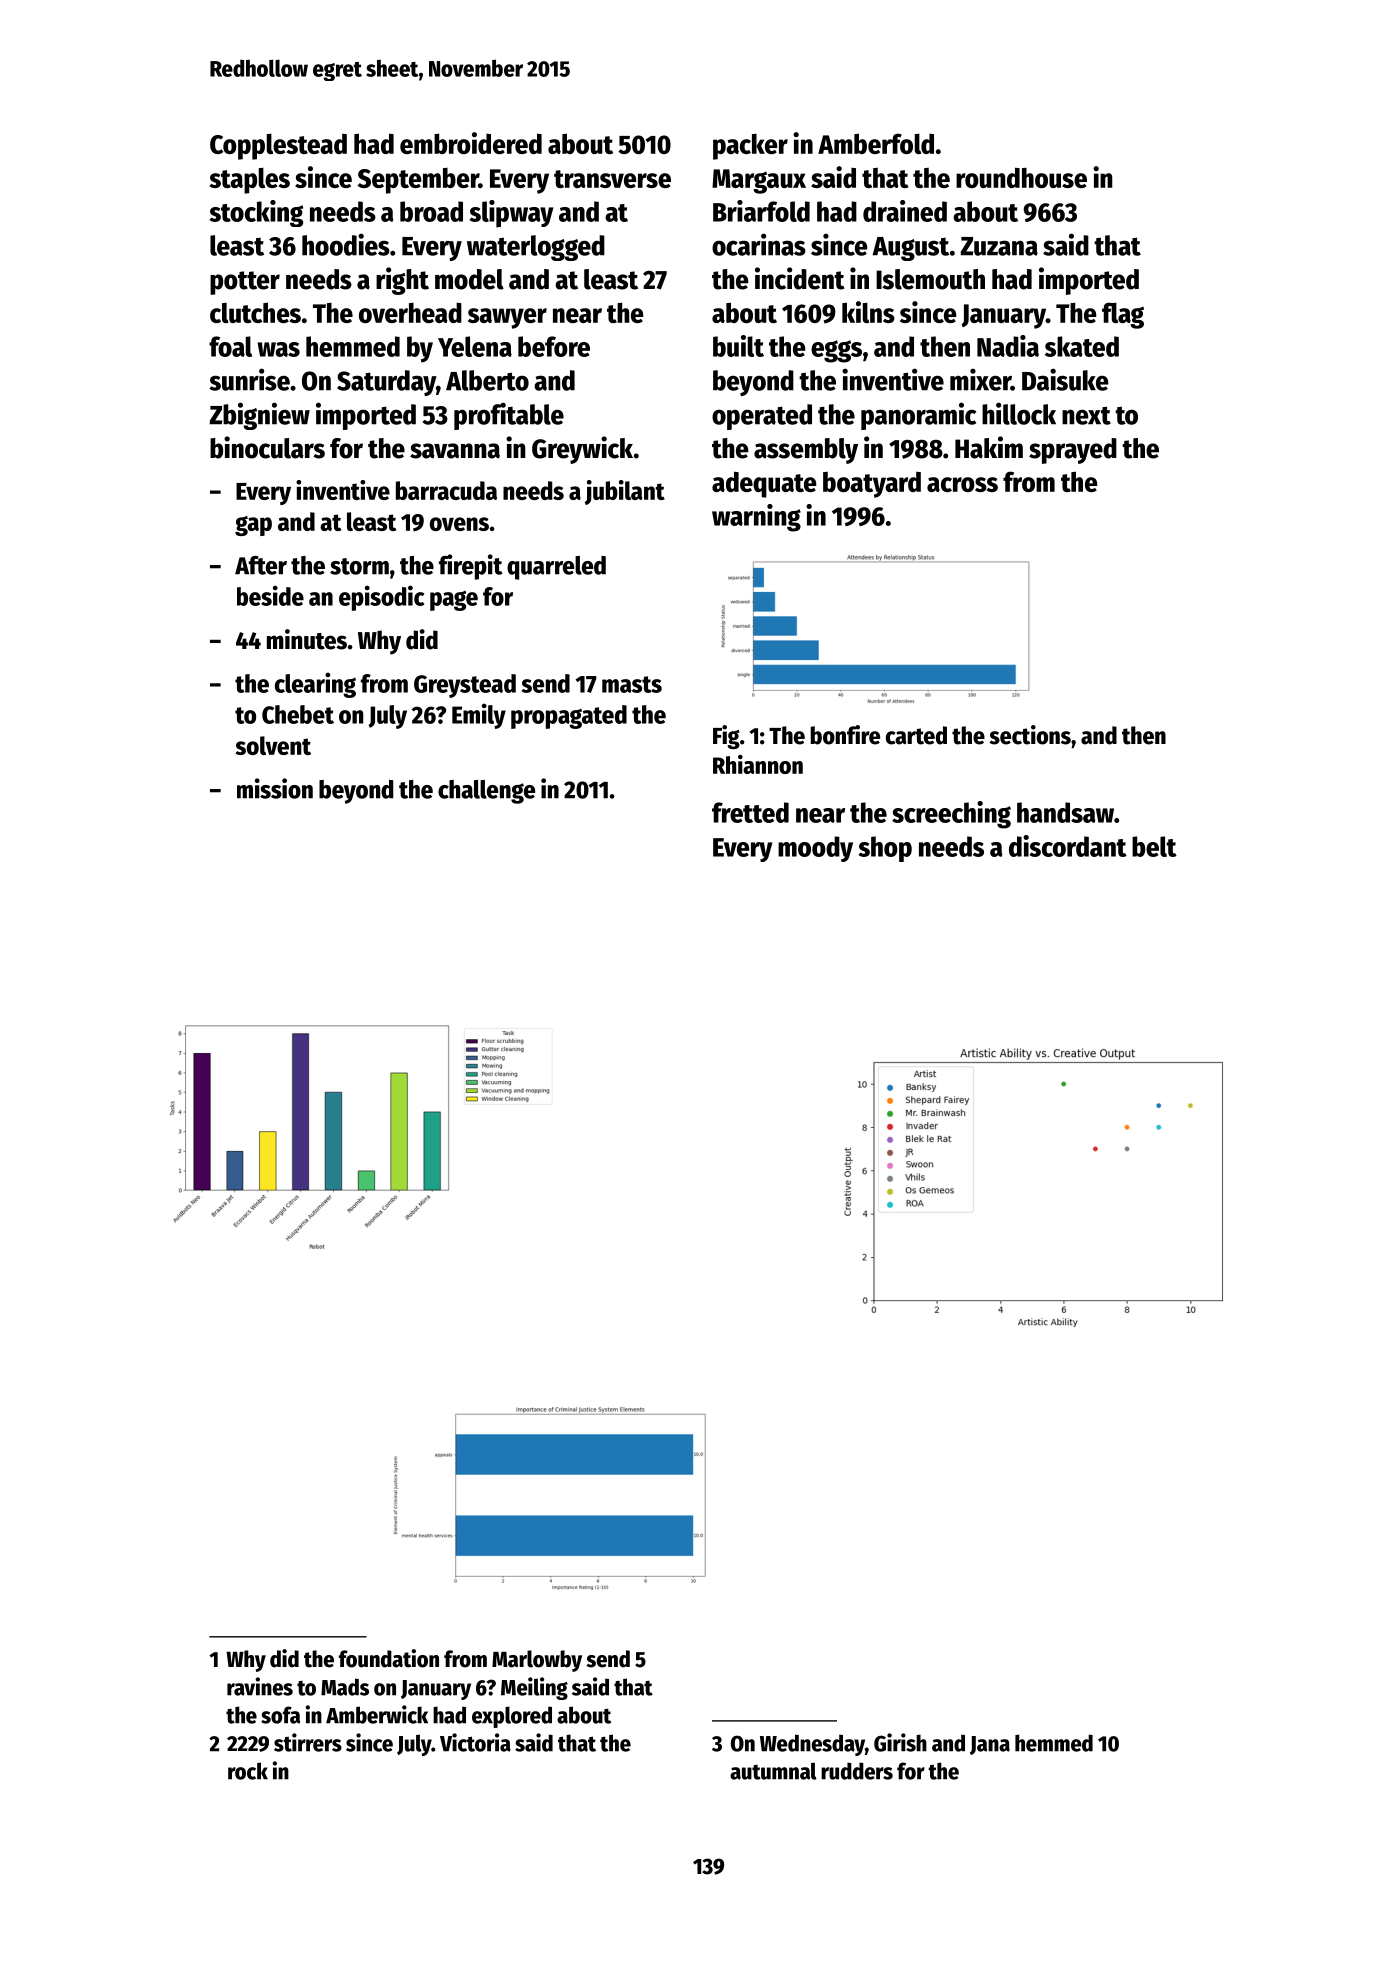  I want to click on screeching, so click(951, 815).
